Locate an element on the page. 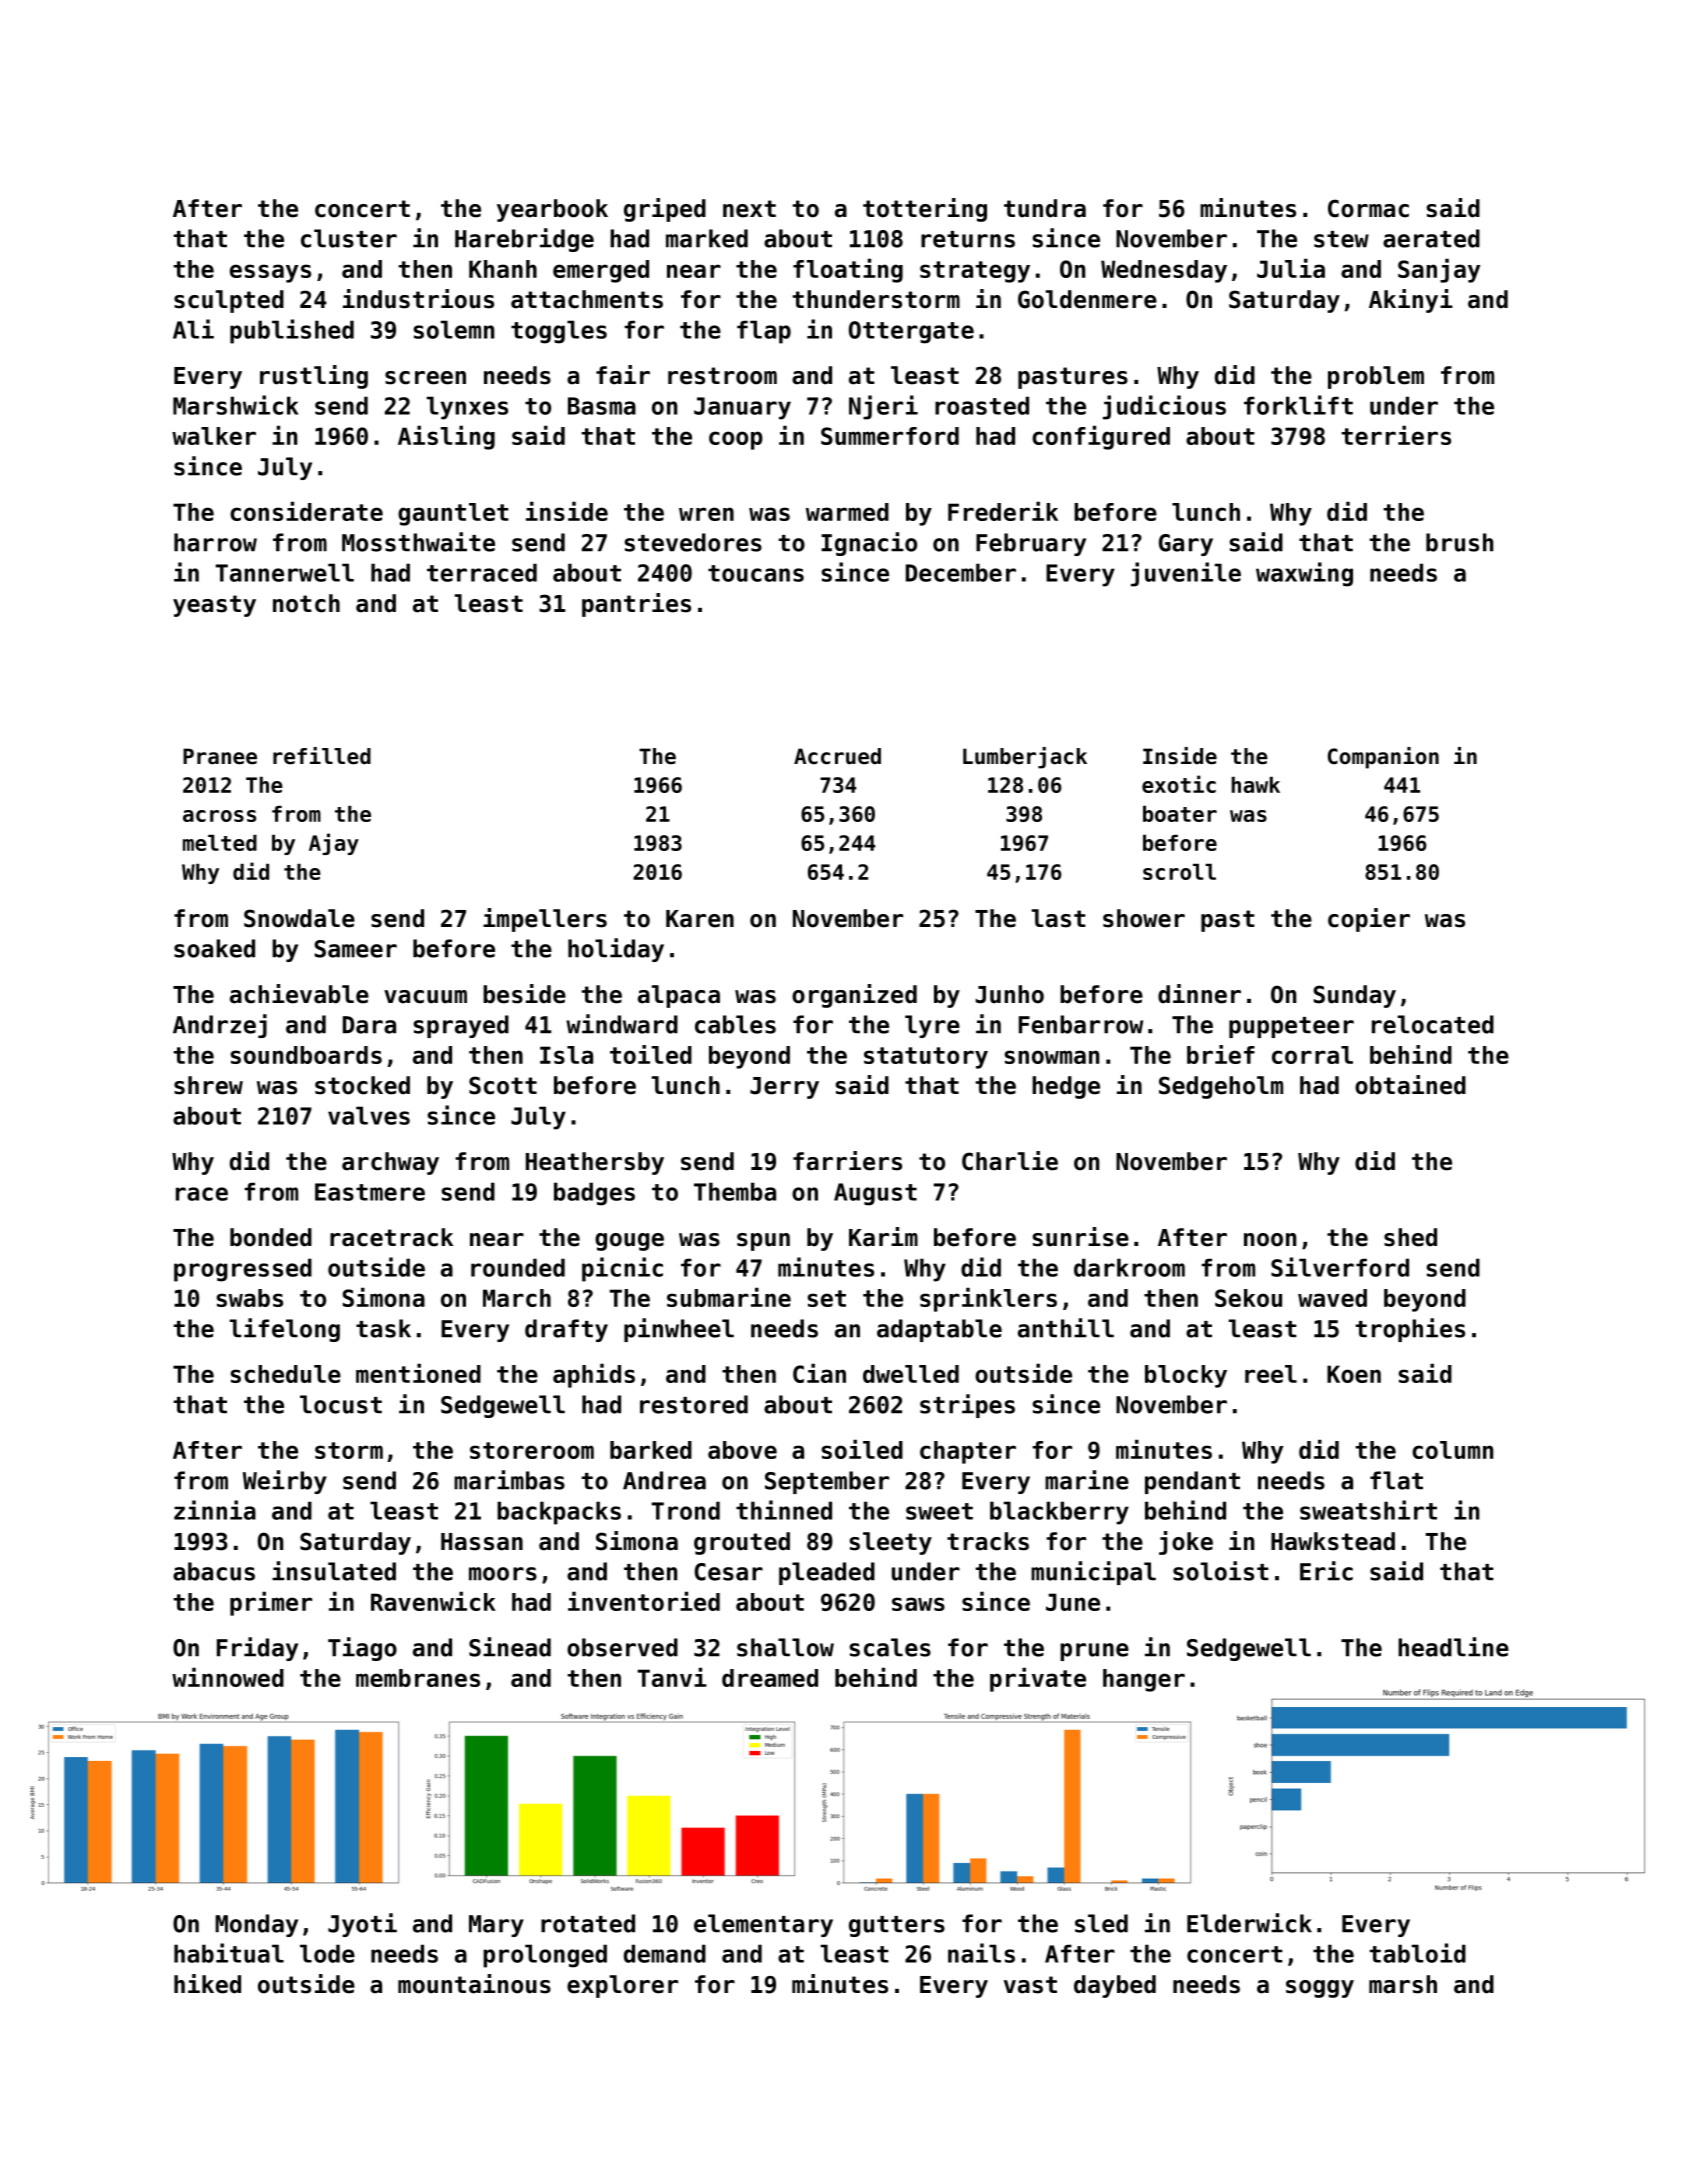  abacus is located at coordinates (214, 1571).
